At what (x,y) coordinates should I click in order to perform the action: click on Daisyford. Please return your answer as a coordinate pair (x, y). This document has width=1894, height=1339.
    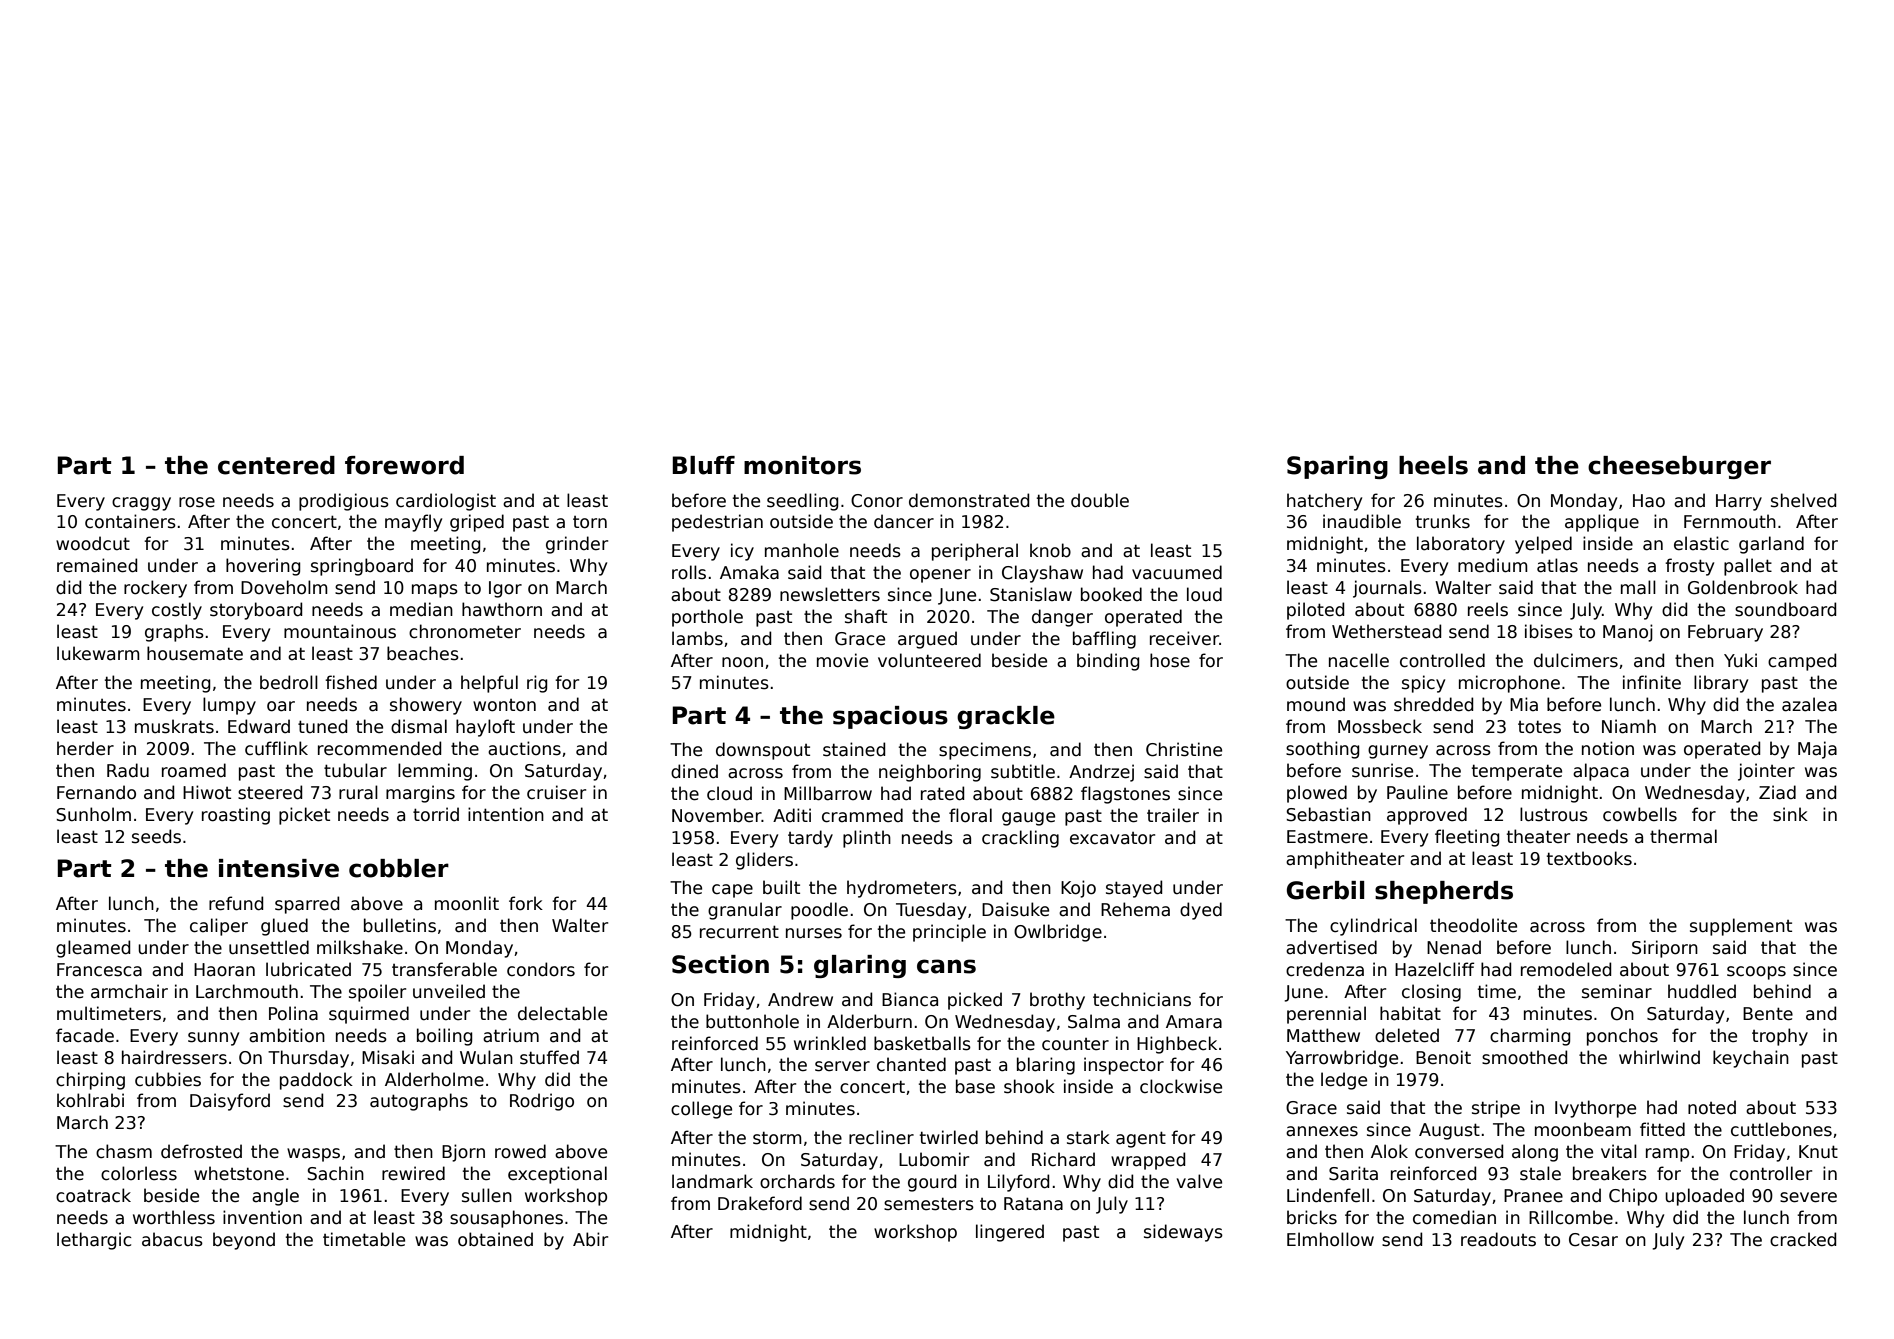
    Looking at the image, I should click on (230, 1102).
